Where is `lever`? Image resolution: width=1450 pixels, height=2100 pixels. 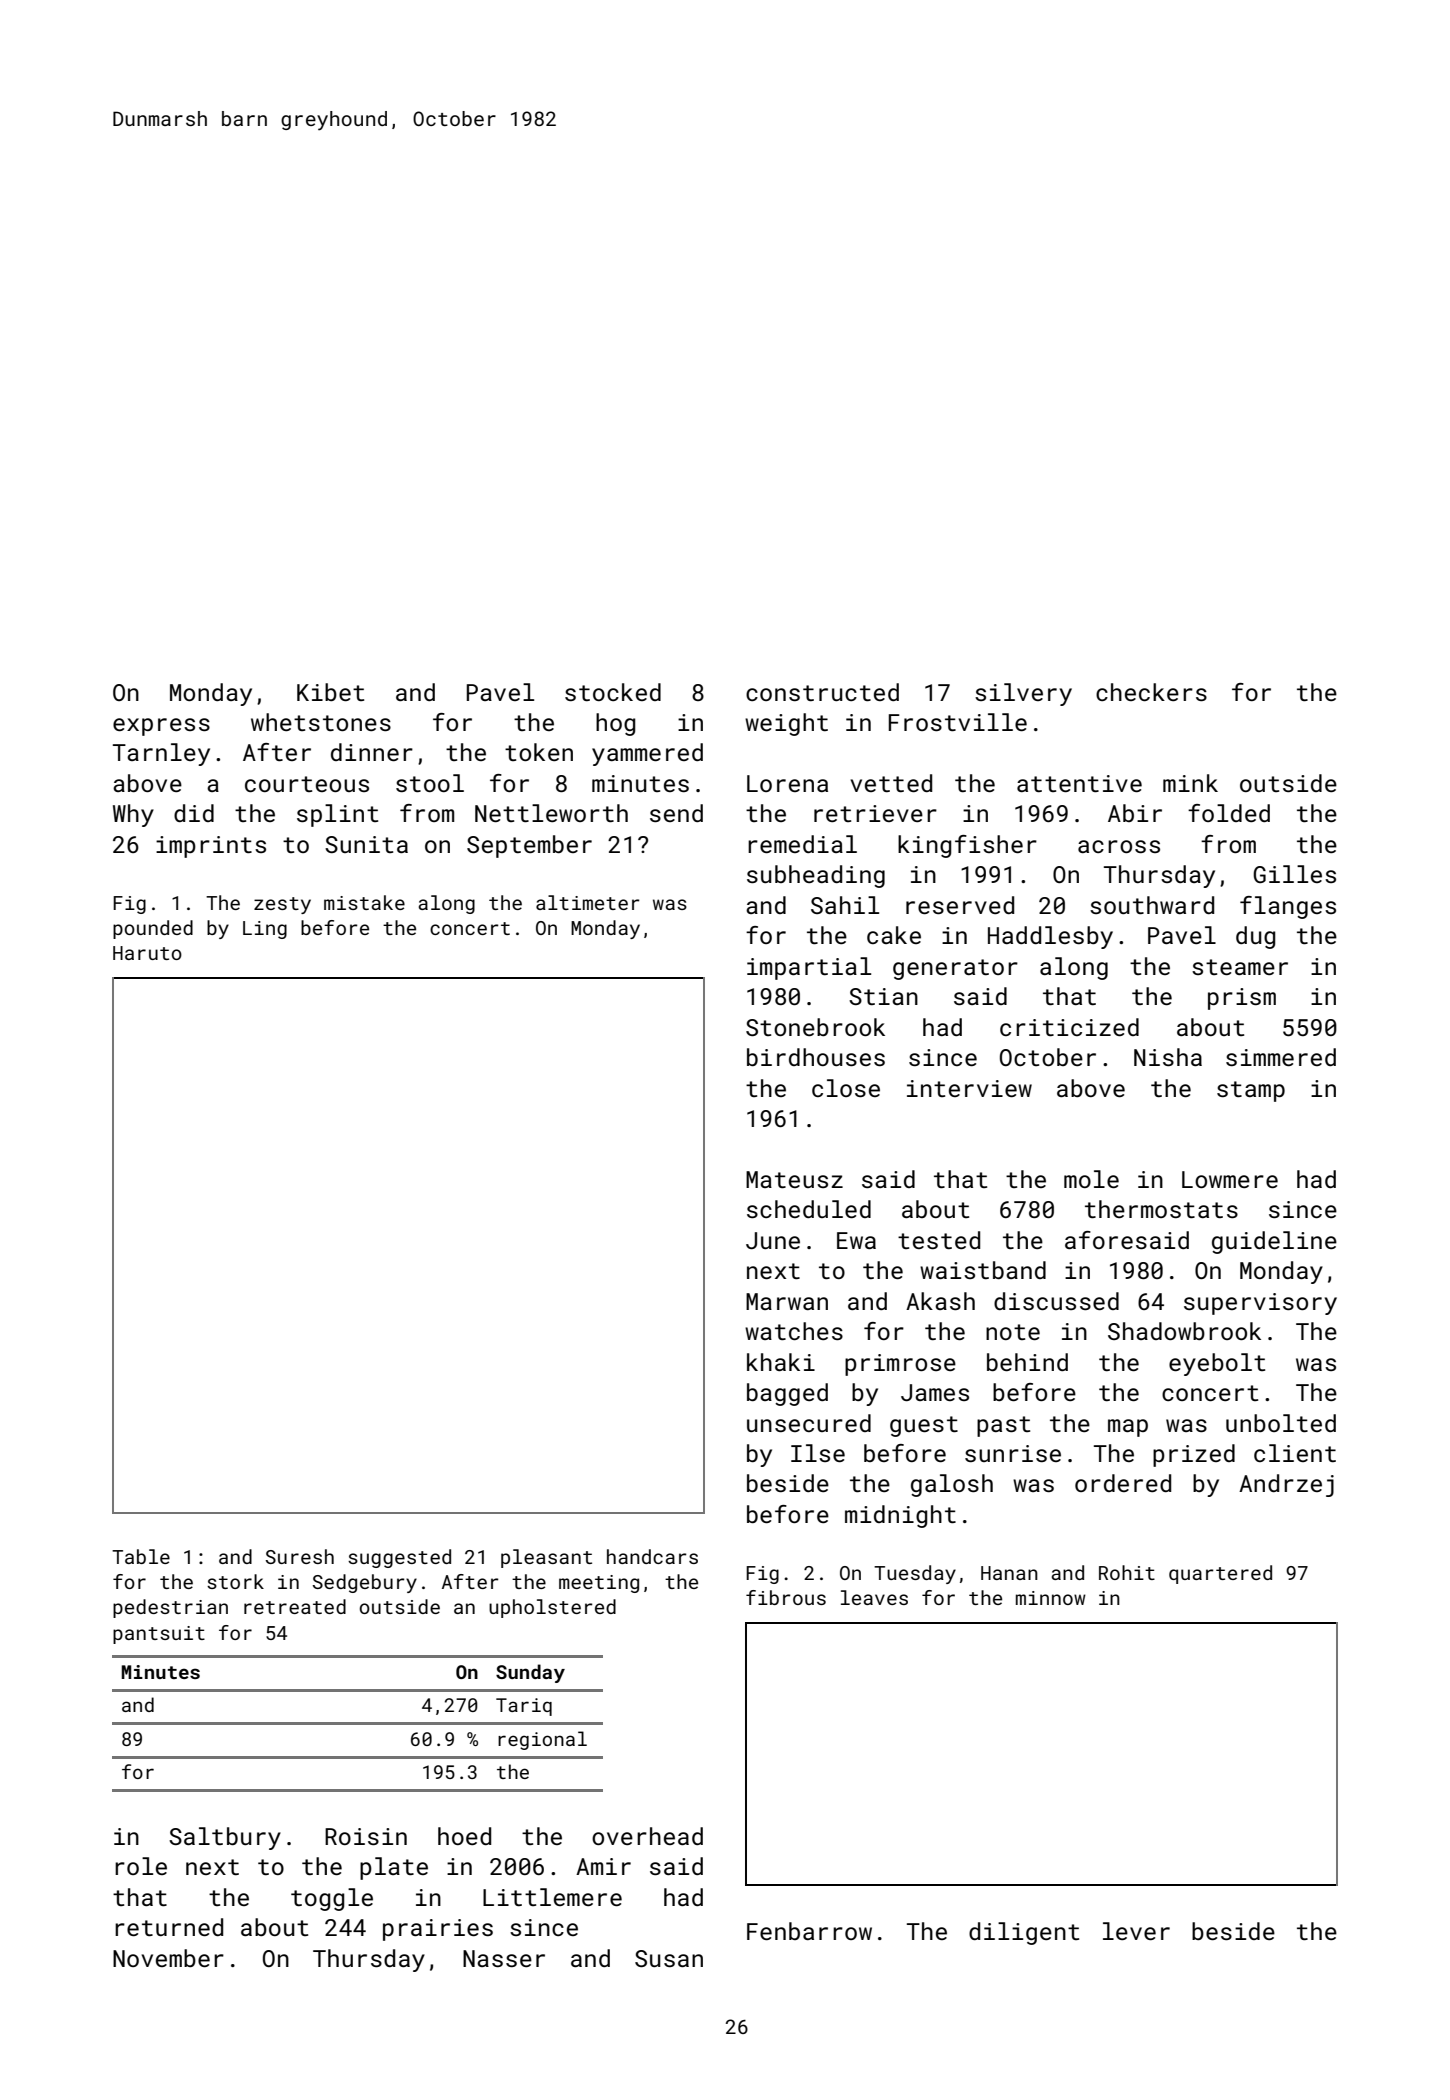 lever is located at coordinates (1136, 1931).
